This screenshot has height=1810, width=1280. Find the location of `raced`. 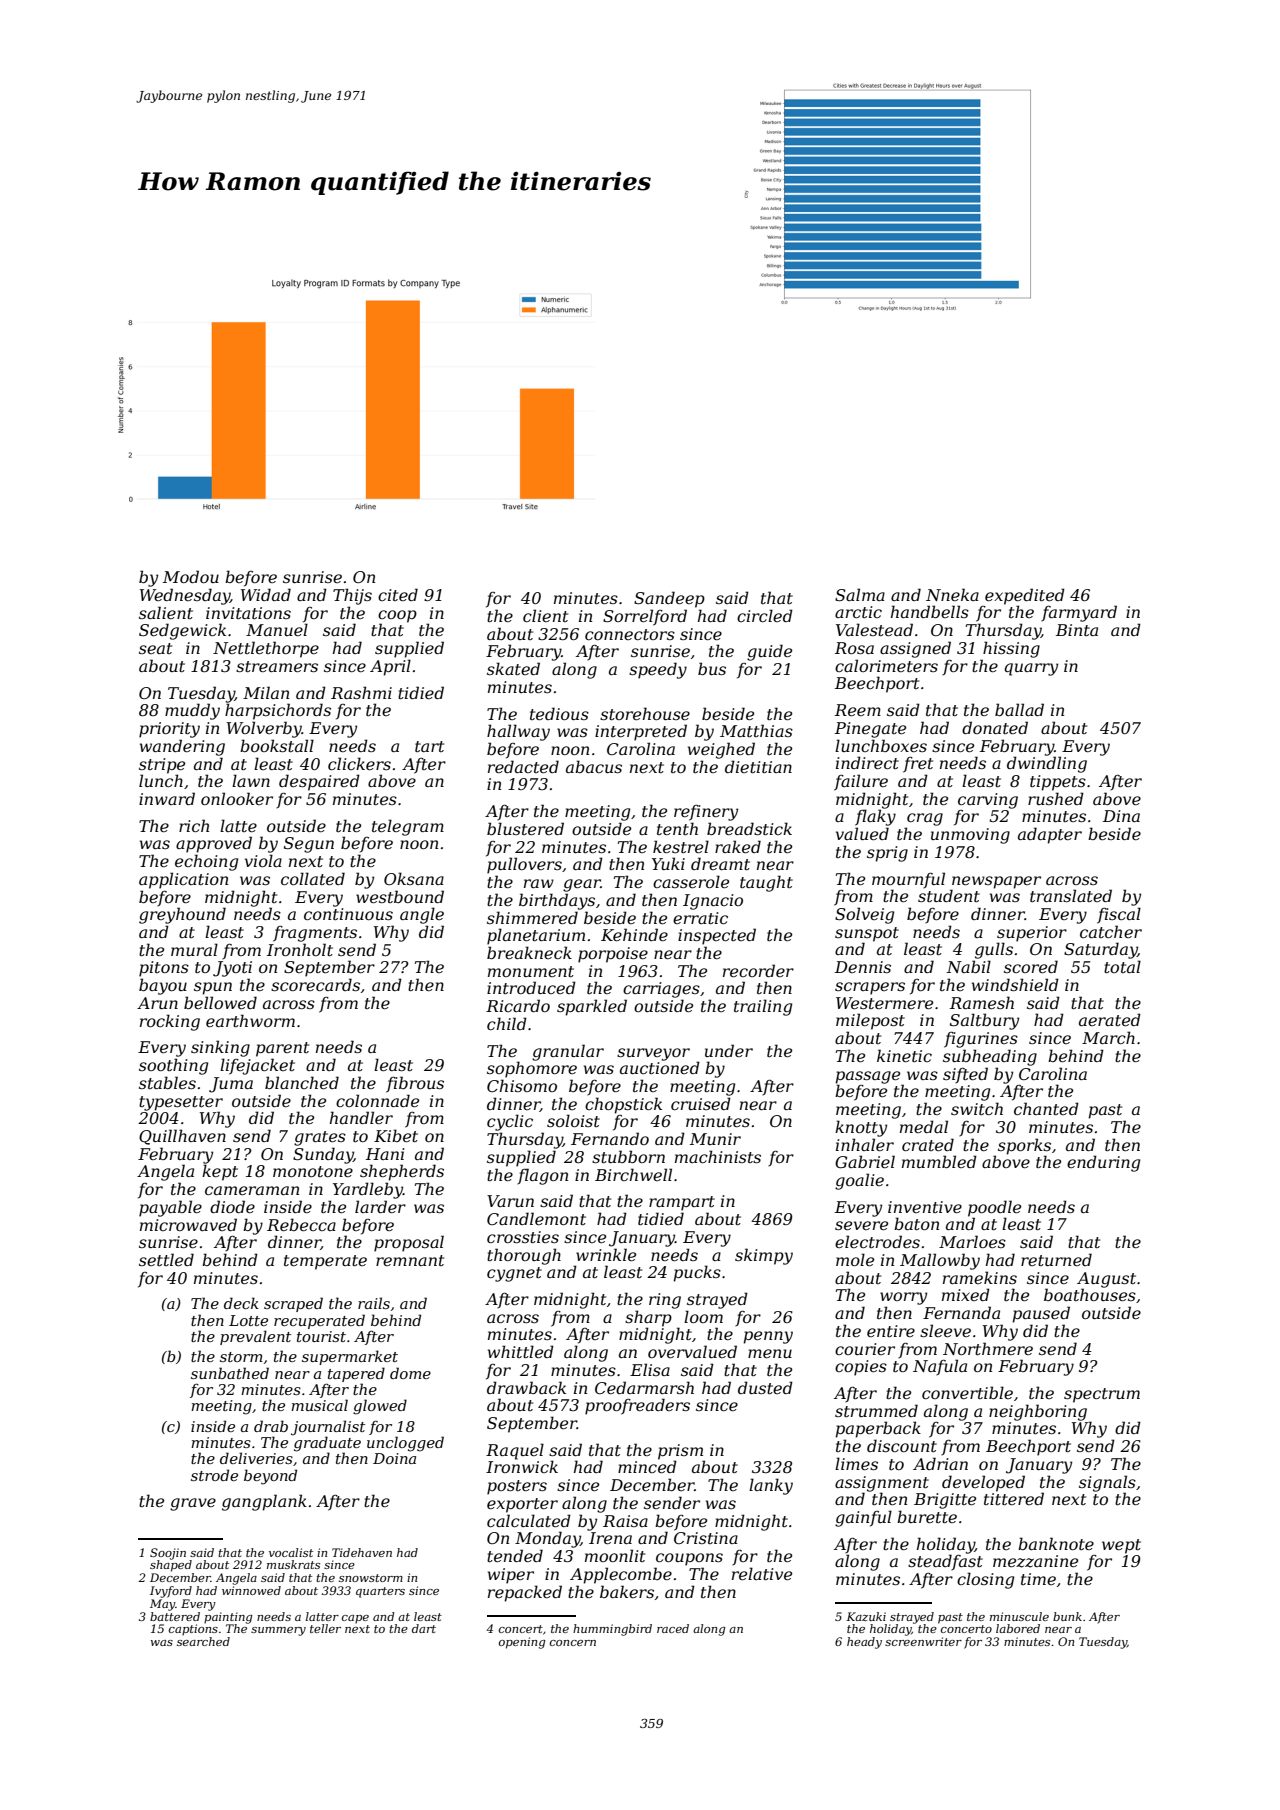

raced is located at coordinates (673, 1628).
